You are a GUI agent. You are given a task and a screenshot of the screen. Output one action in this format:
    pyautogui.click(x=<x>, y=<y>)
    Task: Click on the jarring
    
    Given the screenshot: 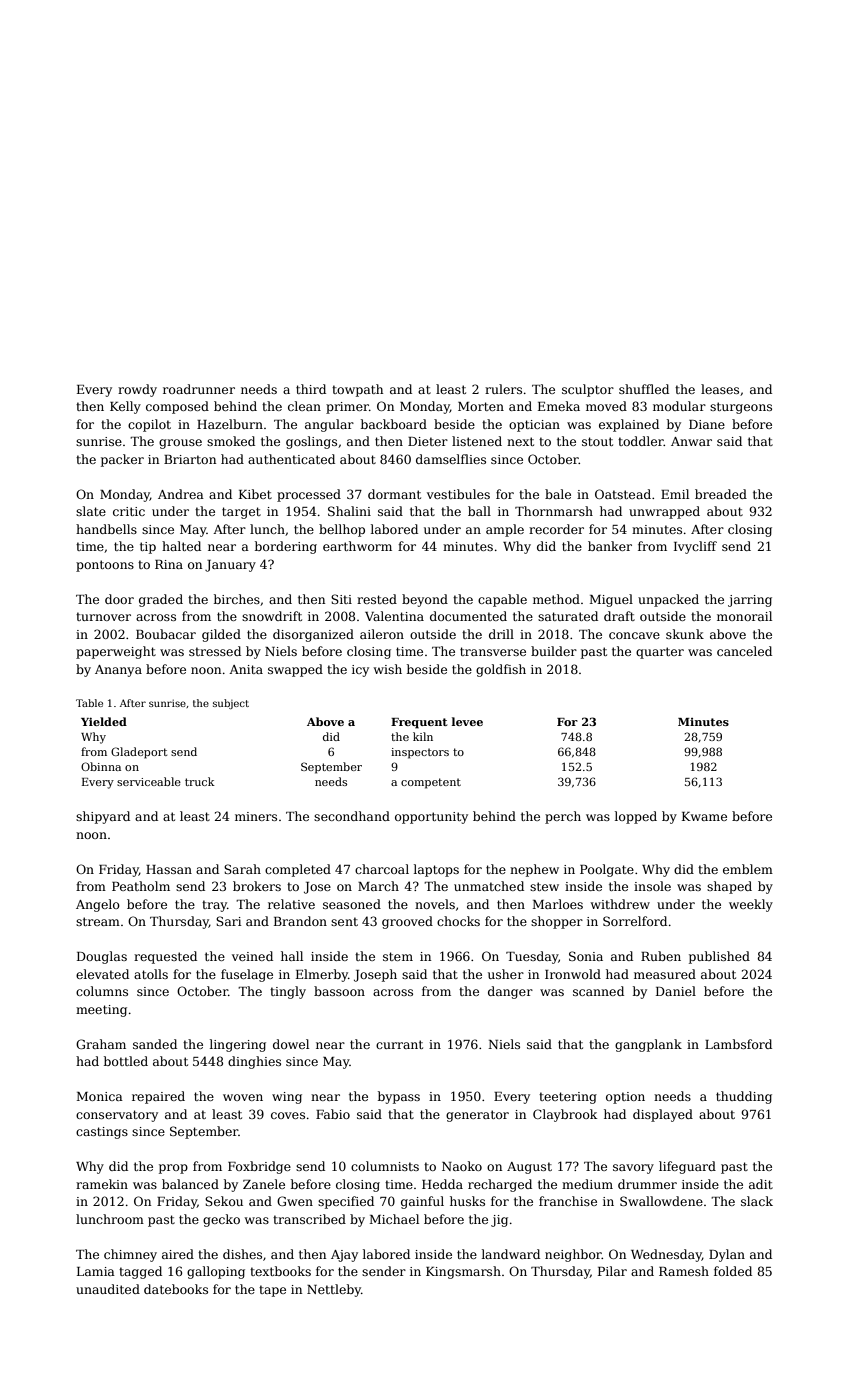 What is the action you would take?
    pyautogui.click(x=750, y=601)
